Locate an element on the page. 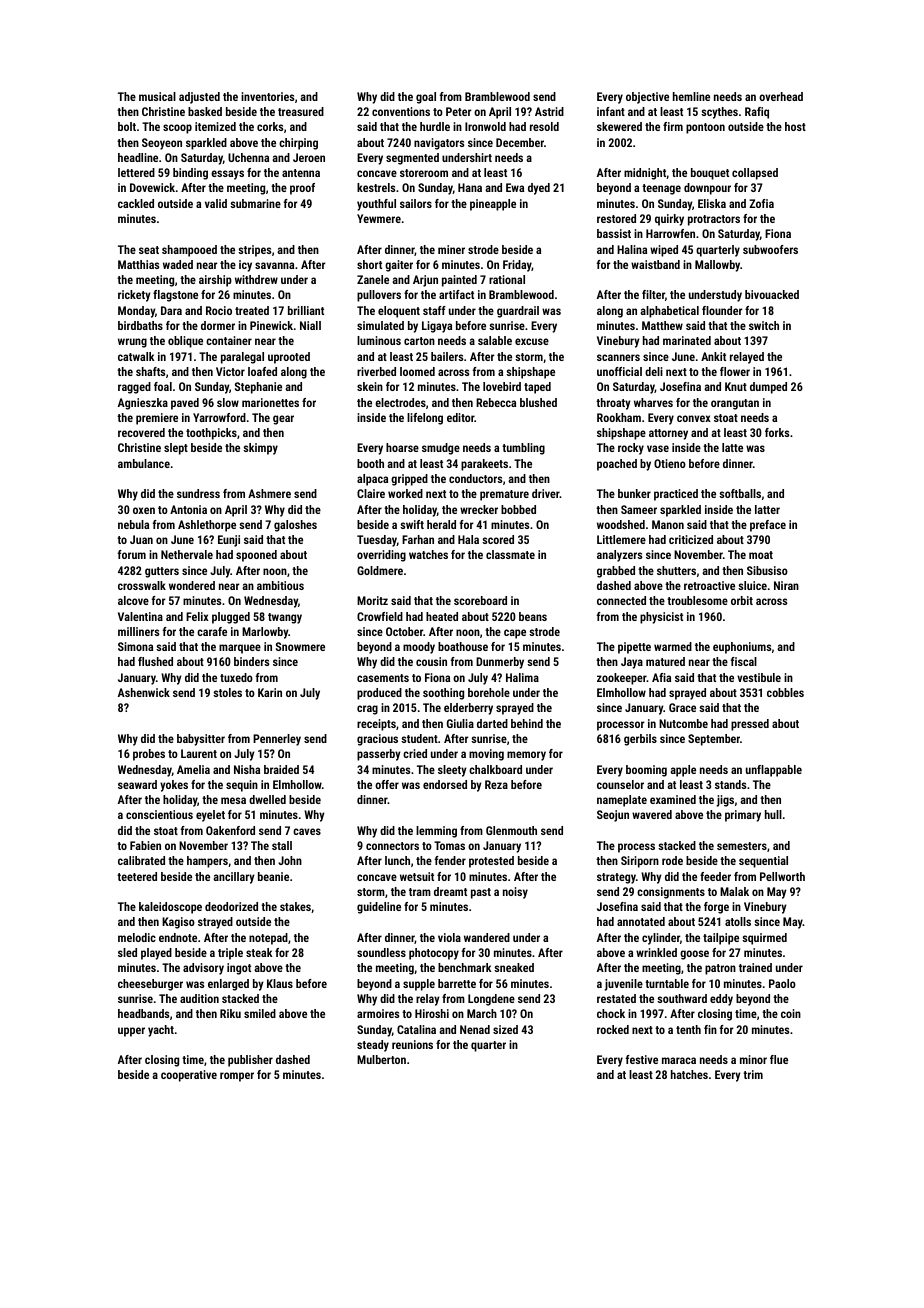 This page has width=924, height=1308. audition is located at coordinates (199, 998).
